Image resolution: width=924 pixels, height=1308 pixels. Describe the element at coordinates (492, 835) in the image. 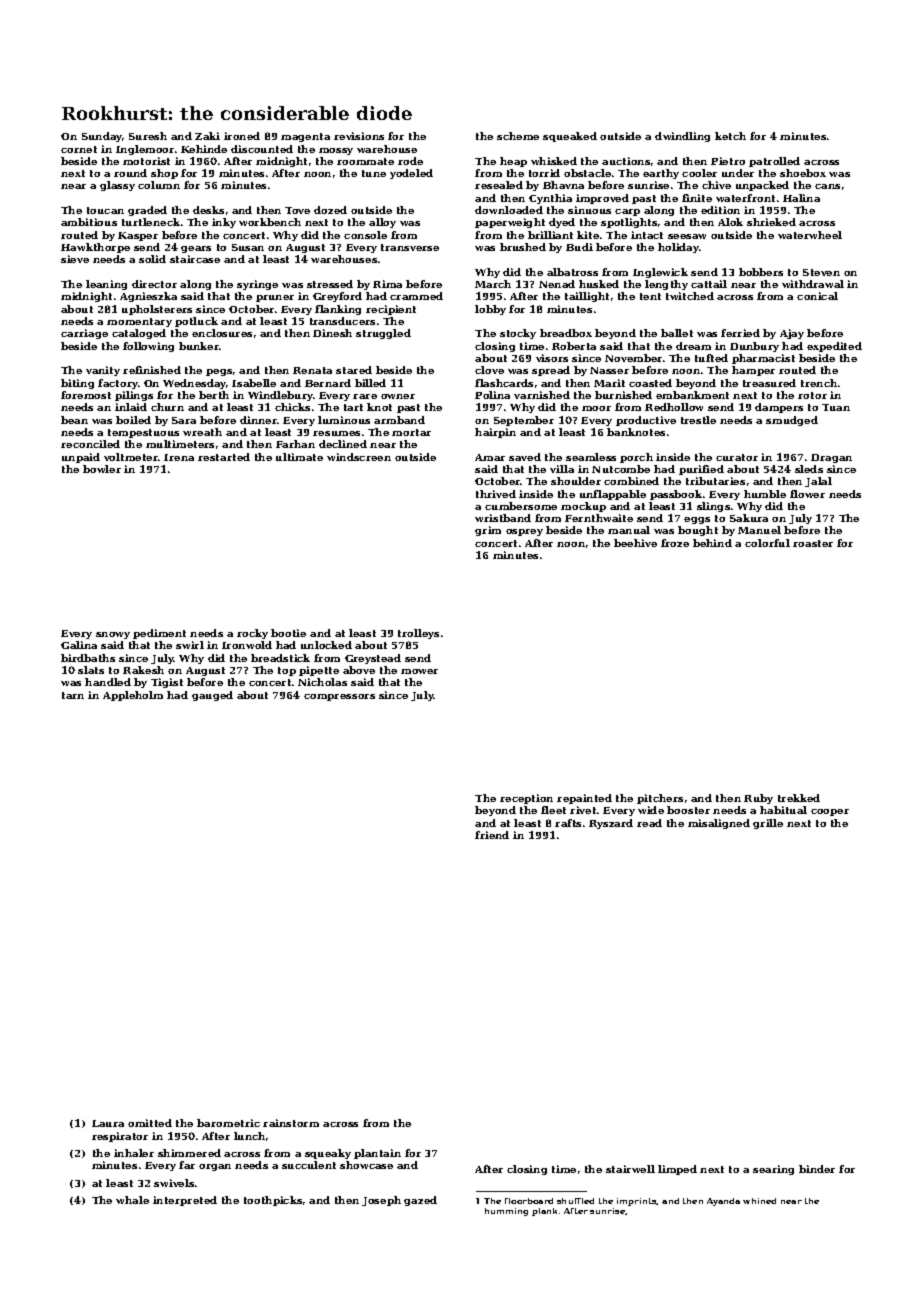

I see `friend` at that location.
